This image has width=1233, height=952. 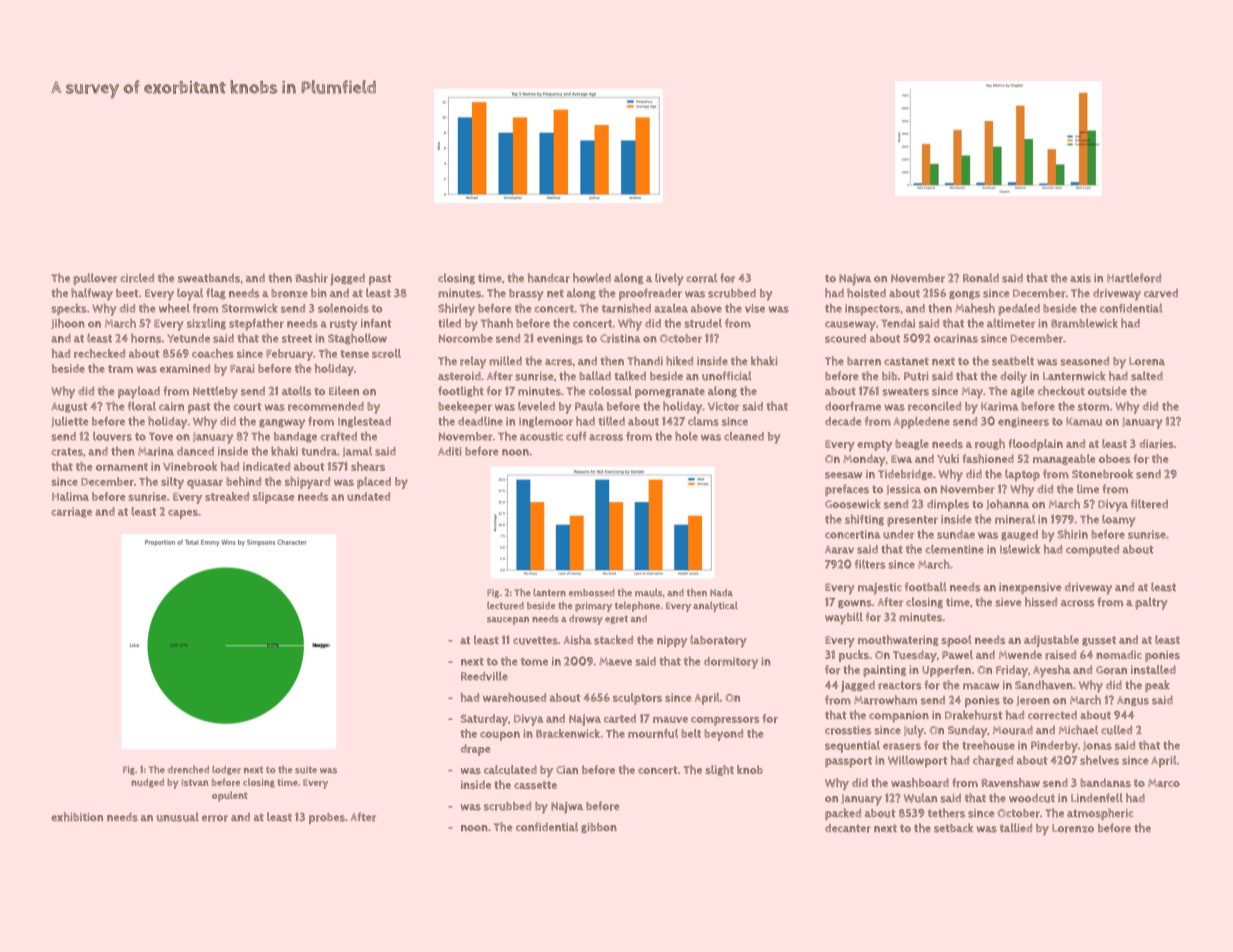 I want to click on cleaned, so click(x=744, y=436).
